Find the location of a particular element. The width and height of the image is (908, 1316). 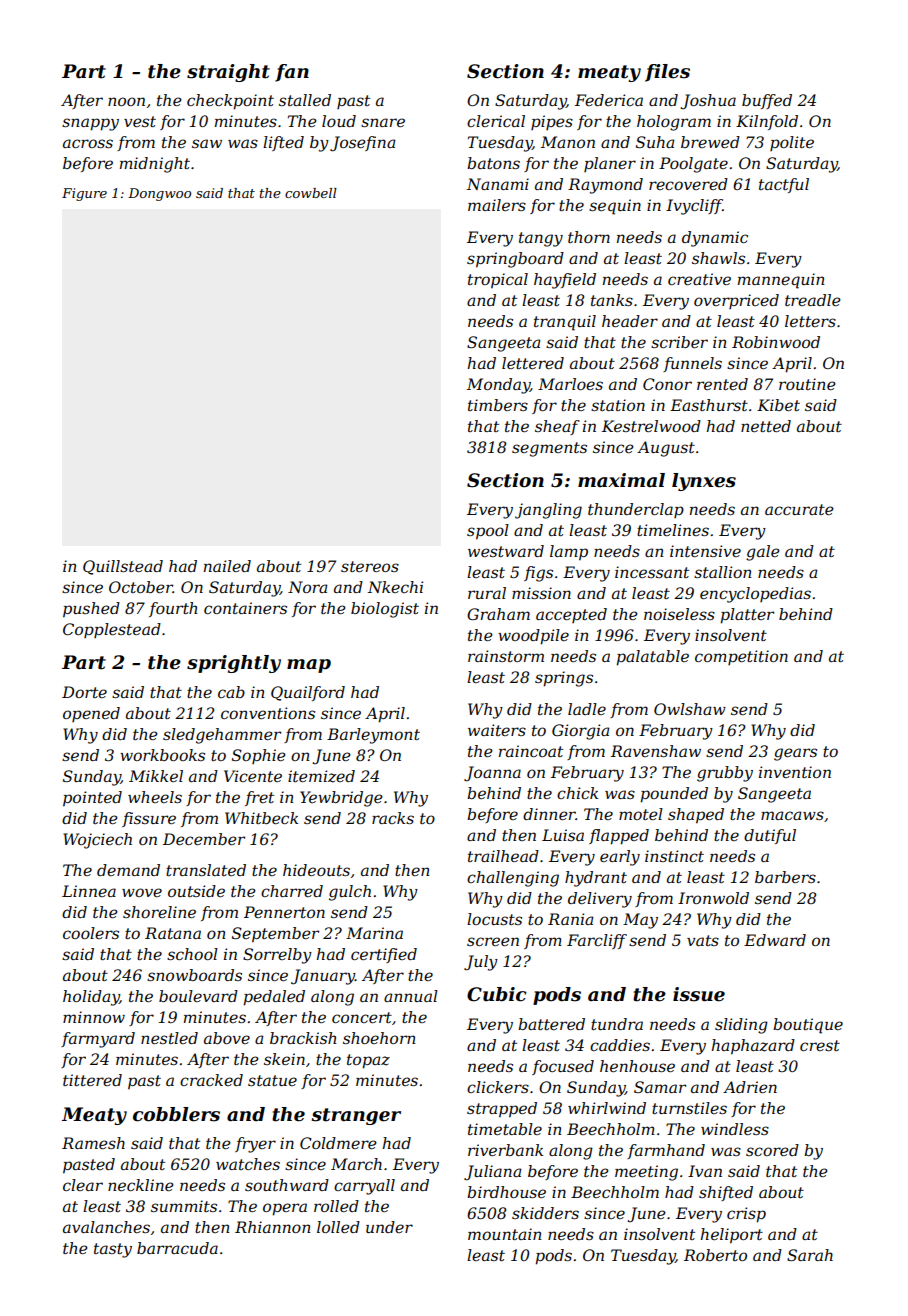

Dorte is located at coordinates (84, 692).
